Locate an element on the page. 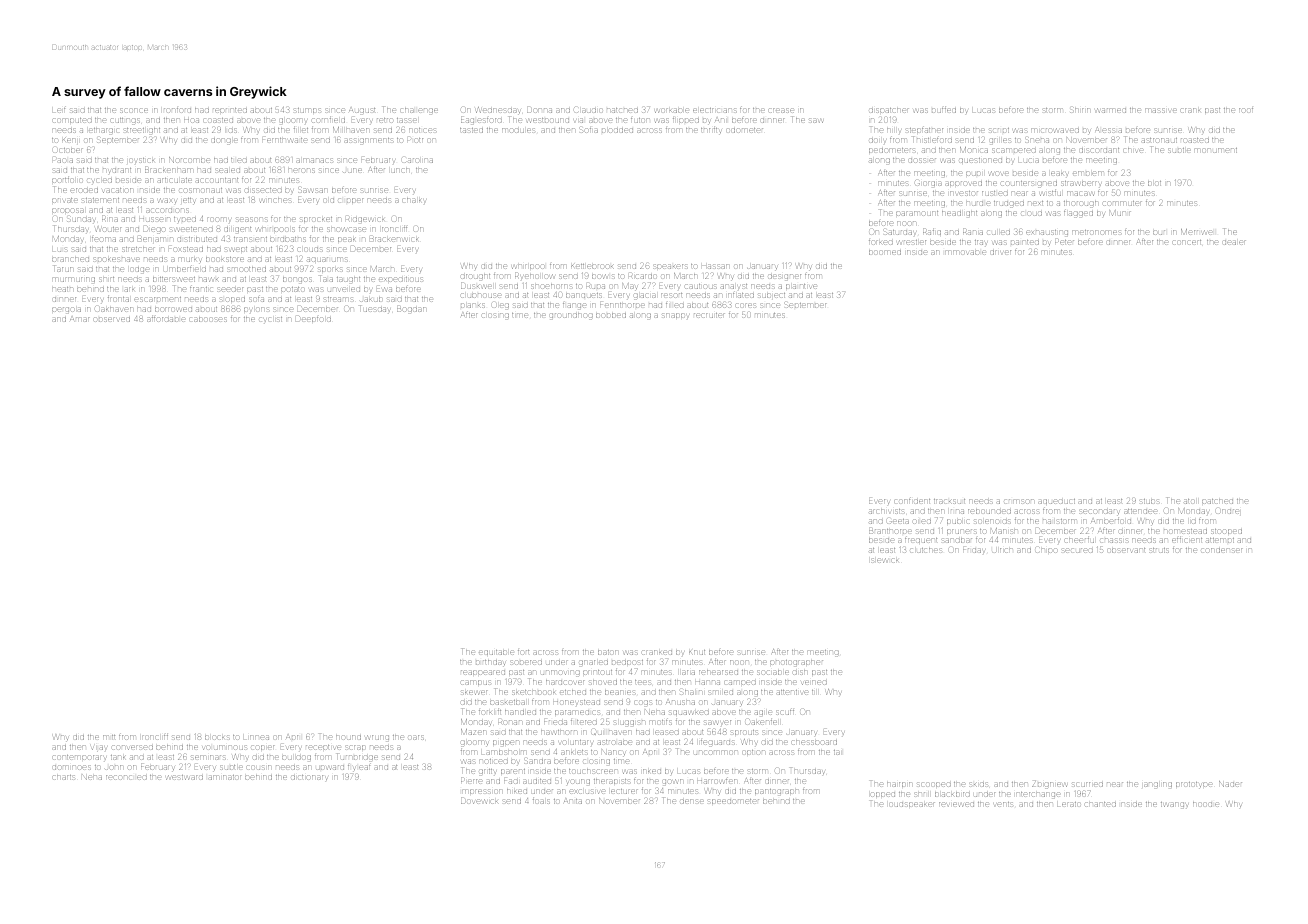 Image resolution: width=1308 pixels, height=924 pixels. charts is located at coordinates (64, 777).
